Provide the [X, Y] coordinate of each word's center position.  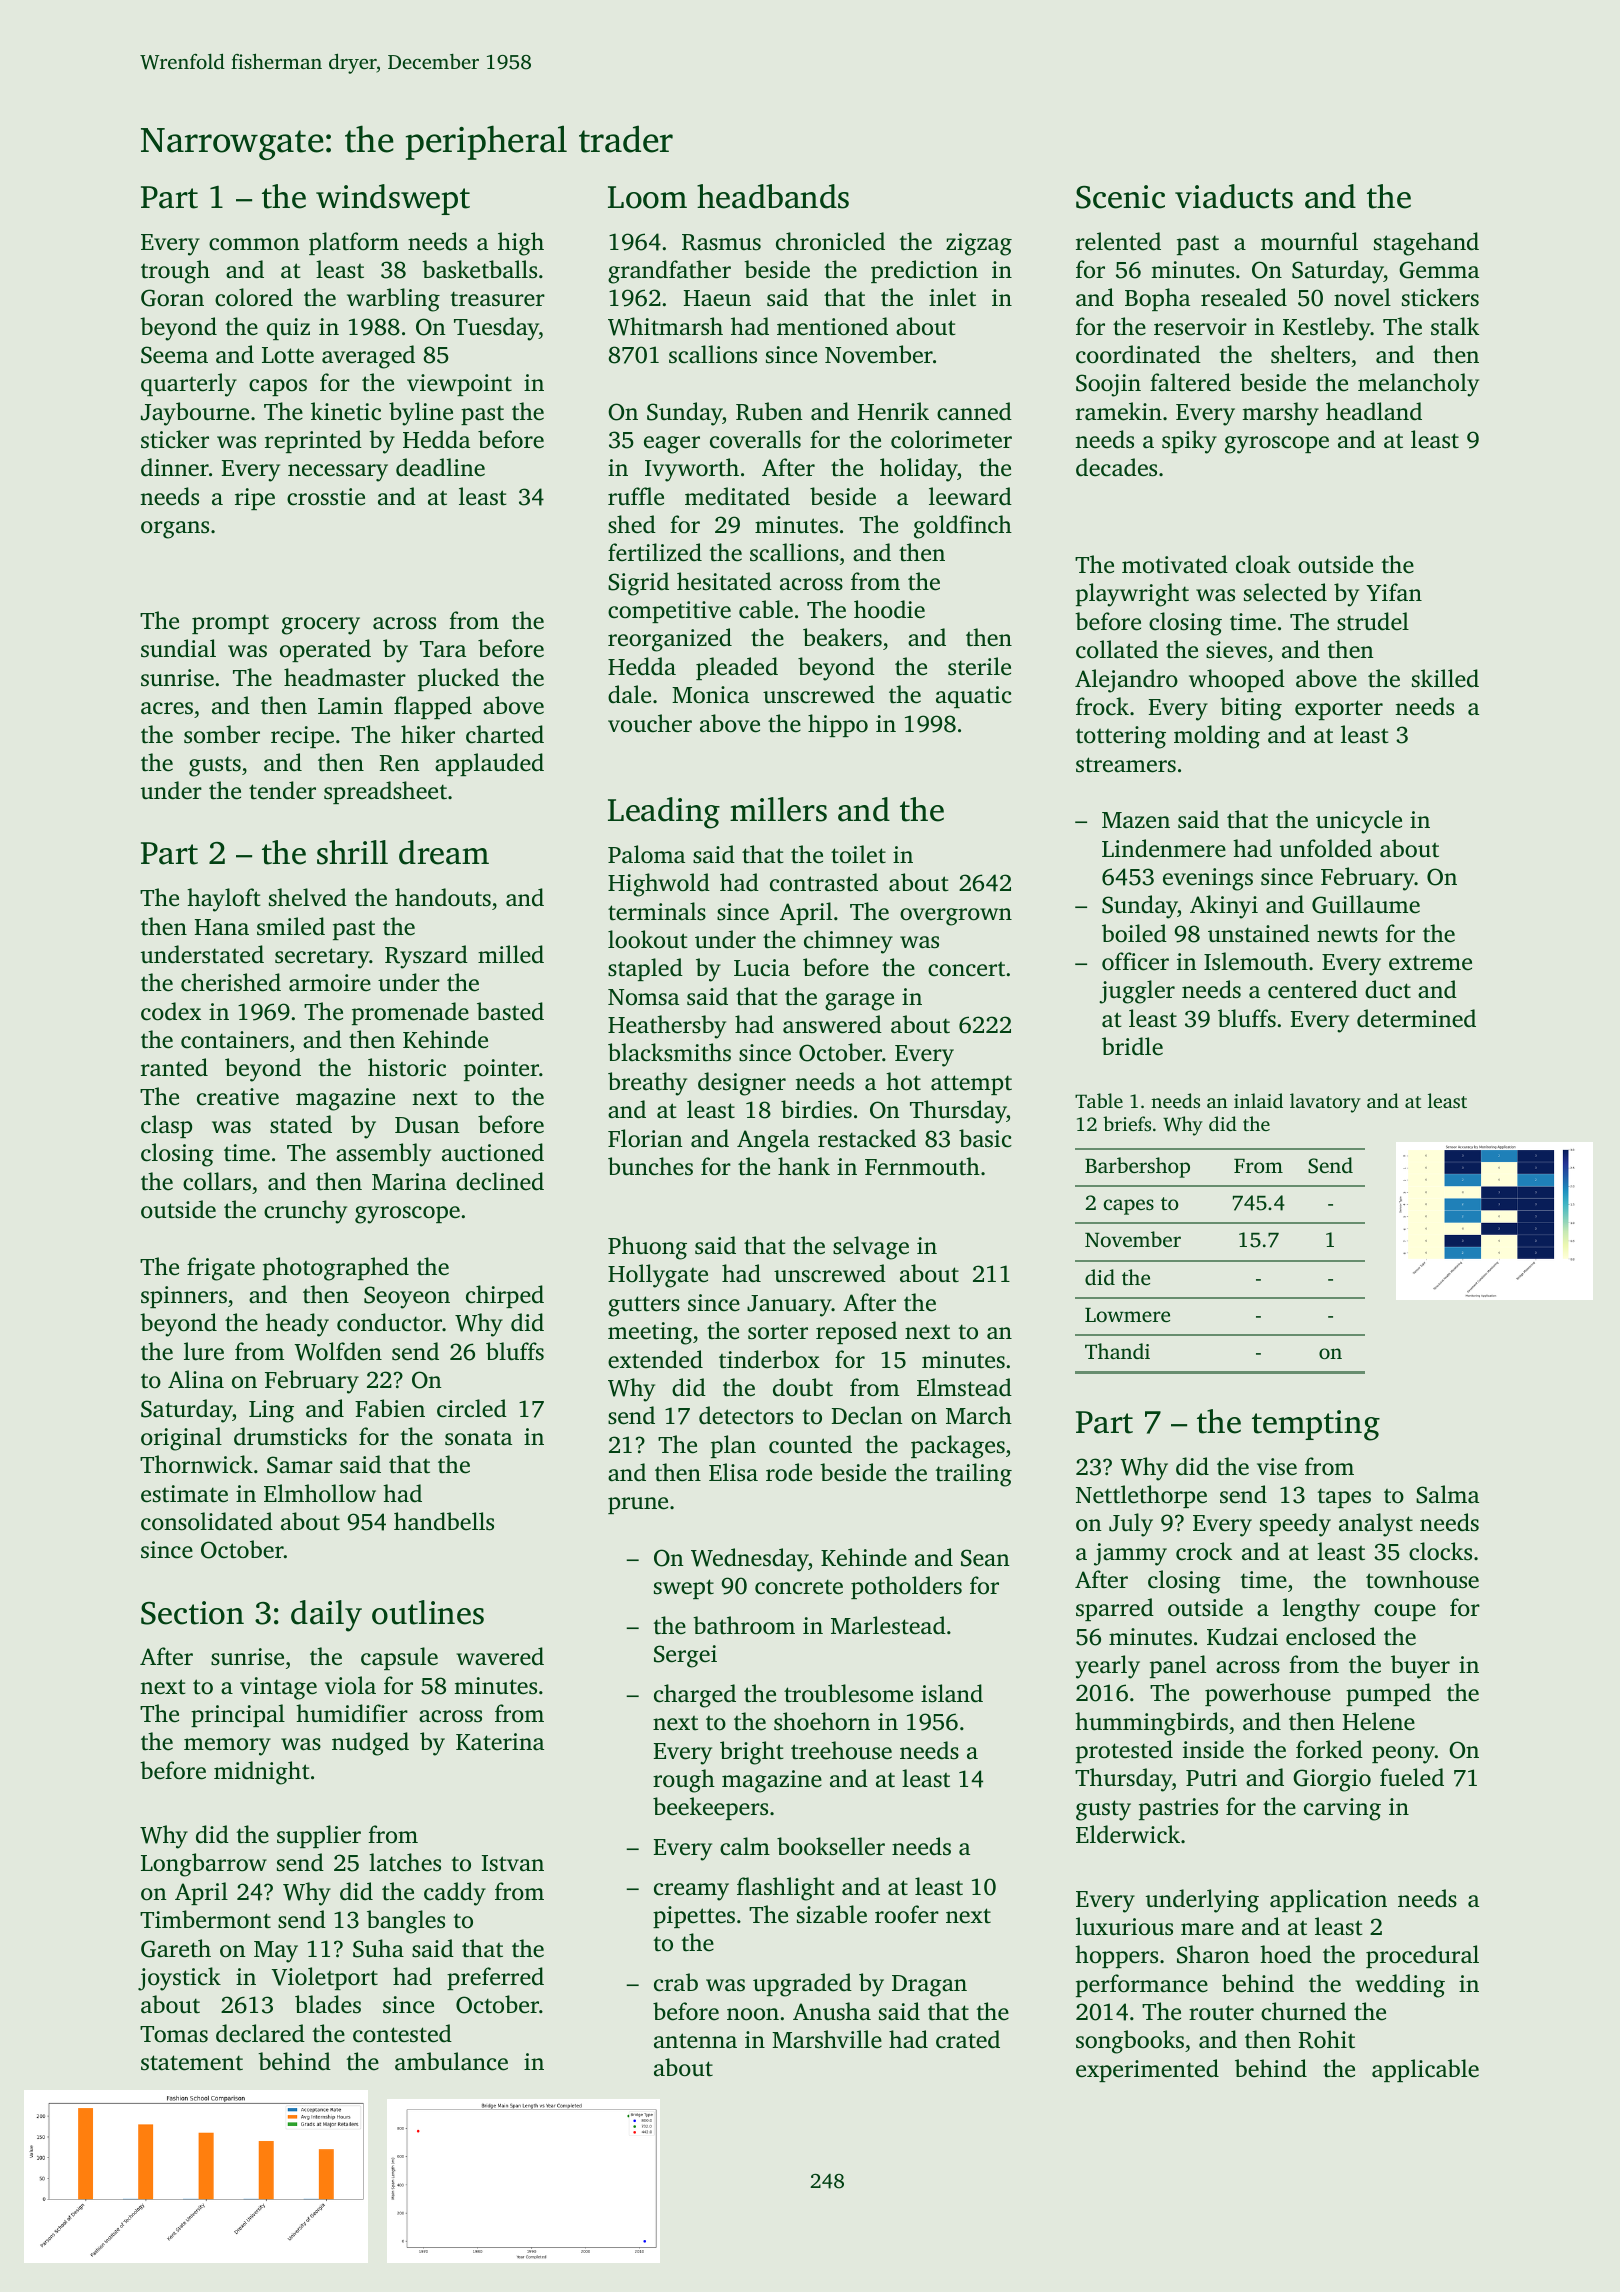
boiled [1134, 933]
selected [1285, 592]
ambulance [451, 2061]
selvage [871, 1248]
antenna [695, 2041]
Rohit [1327, 2039]
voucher [650, 723]
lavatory [1325, 1103]
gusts [215, 766]
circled [472, 1408]
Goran [172, 298]
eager [672, 445]
